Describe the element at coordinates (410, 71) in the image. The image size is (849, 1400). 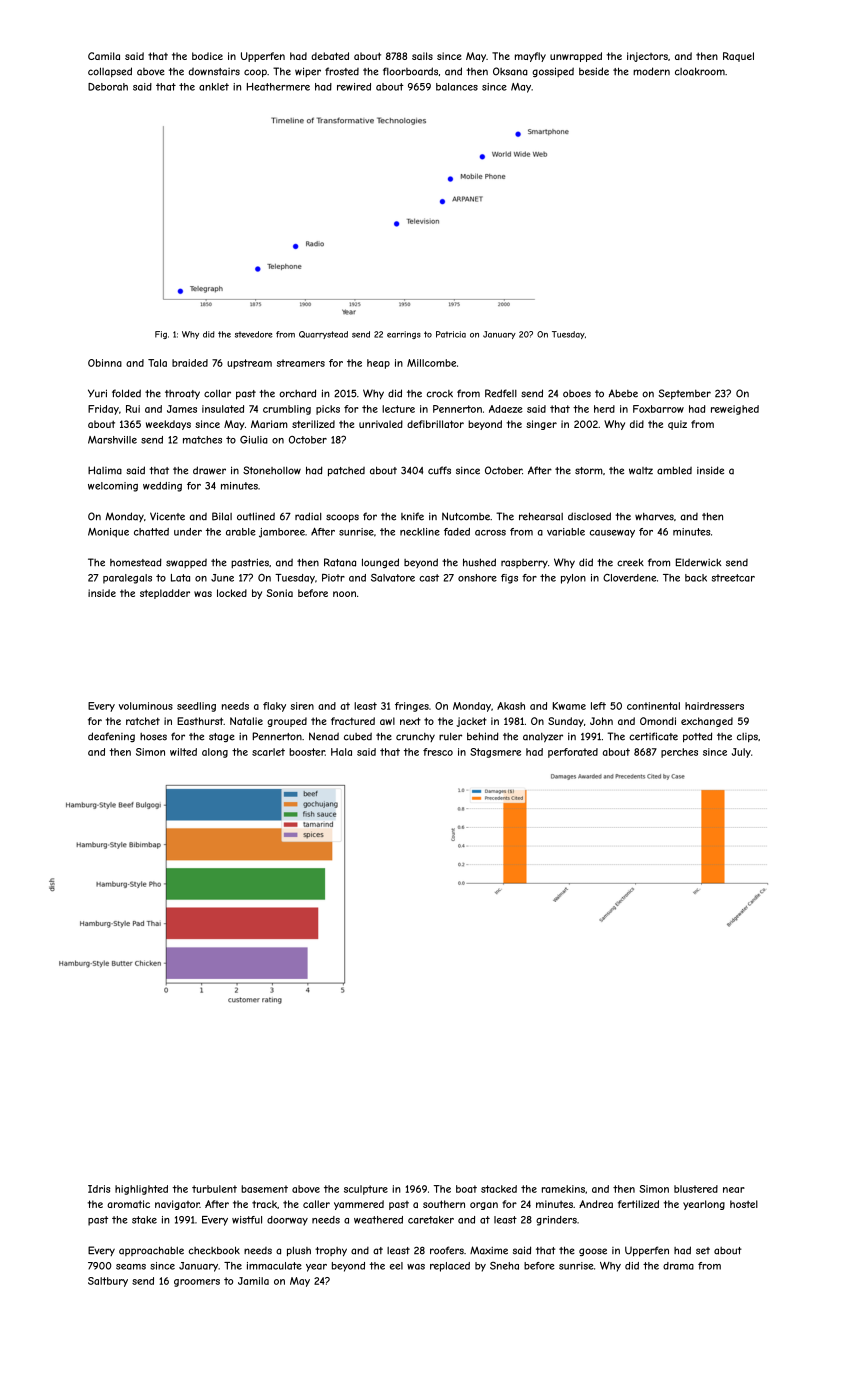
I see `floorboards` at that location.
